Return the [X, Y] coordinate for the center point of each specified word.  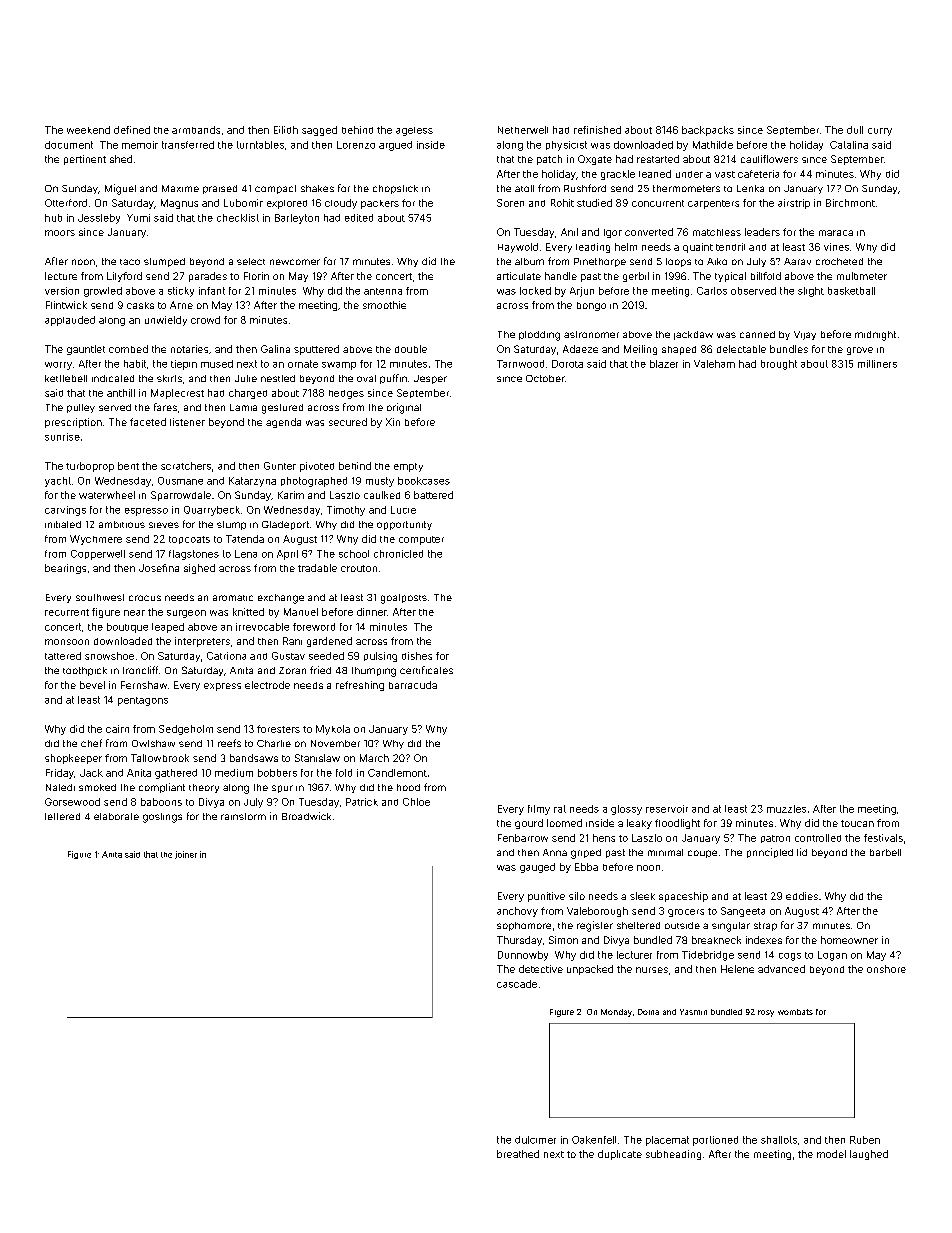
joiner [186, 855]
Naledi [60, 787]
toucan [857, 823]
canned [757, 334]
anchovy [517, 912]
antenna [383, 291]
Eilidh [286, 130]
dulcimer [535, 1140]
